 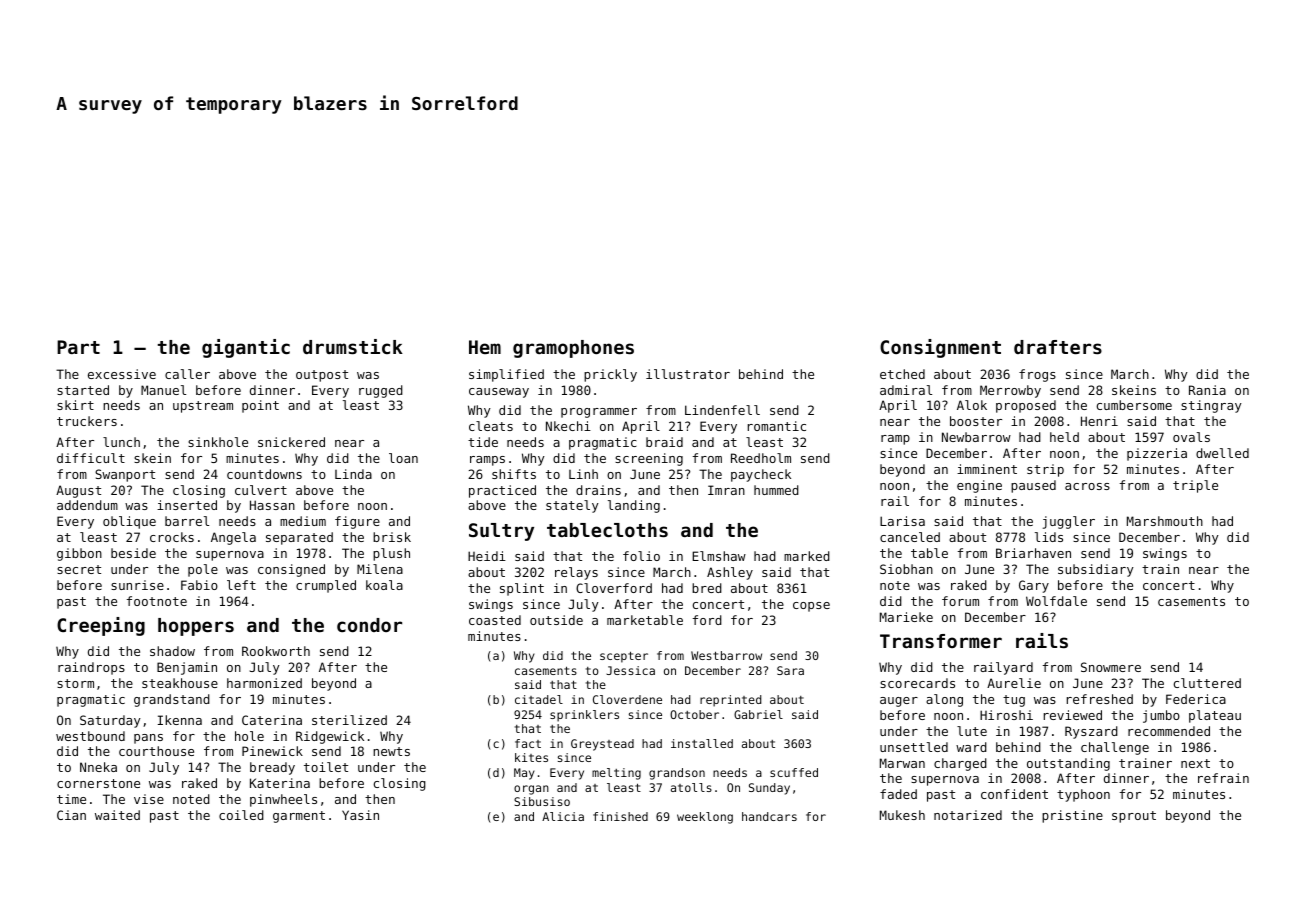 I want to click on addendum, so click(x=87, y=505).
